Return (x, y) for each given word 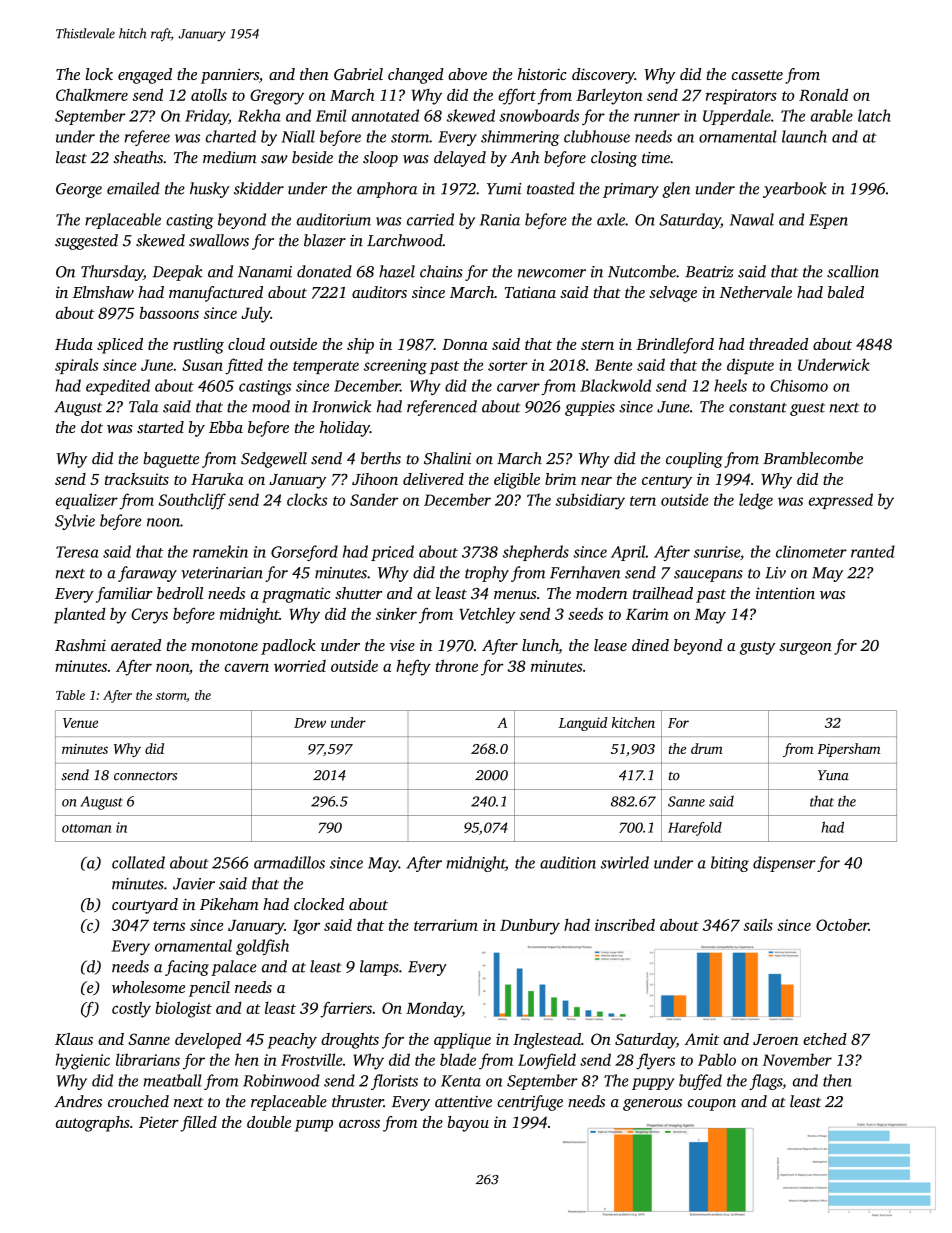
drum (707, 748)
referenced (442, 408)
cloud (246, 344)
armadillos (289, 862)
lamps (379, 968)
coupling (694, 460)
